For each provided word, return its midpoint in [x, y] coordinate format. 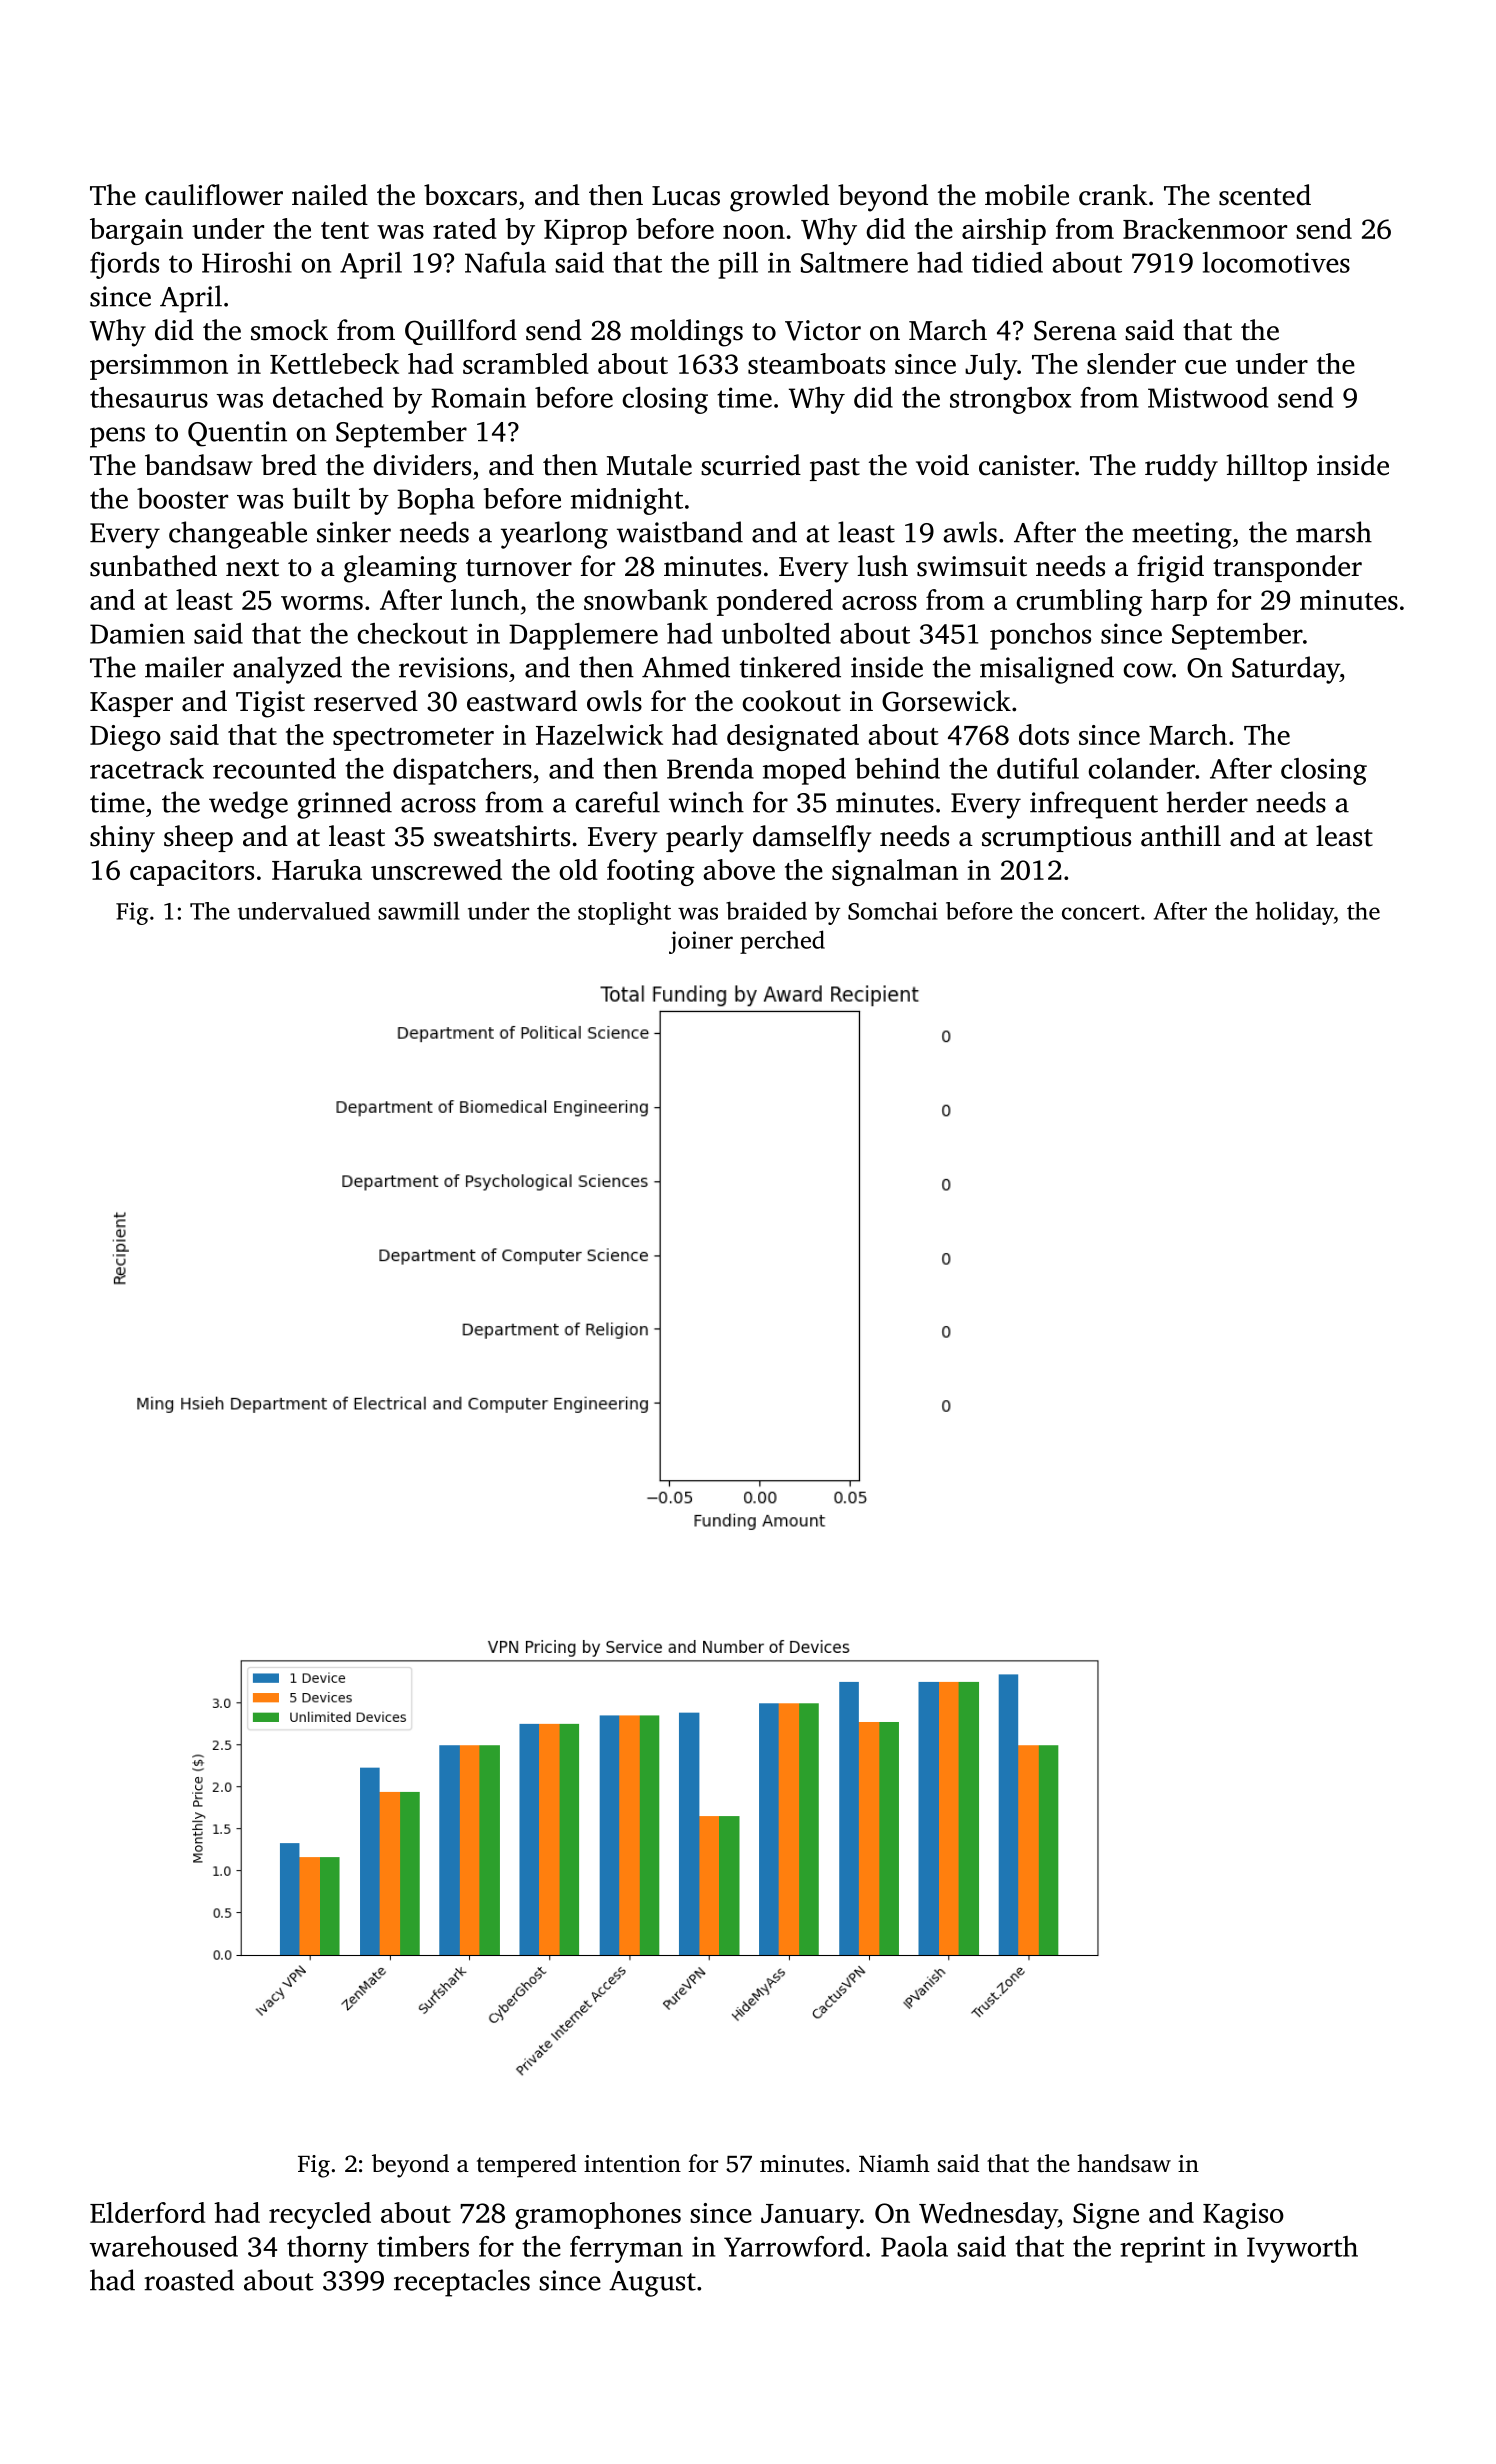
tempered [526, 2166]
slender [1131, 363]
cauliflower [214, 195]
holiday [1295, 913]
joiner [701, 942]
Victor [823, 330]
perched [782, 942]
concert [1101, 912]
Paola [914, 2246]
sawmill [419, 910]
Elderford [148, 2212]
